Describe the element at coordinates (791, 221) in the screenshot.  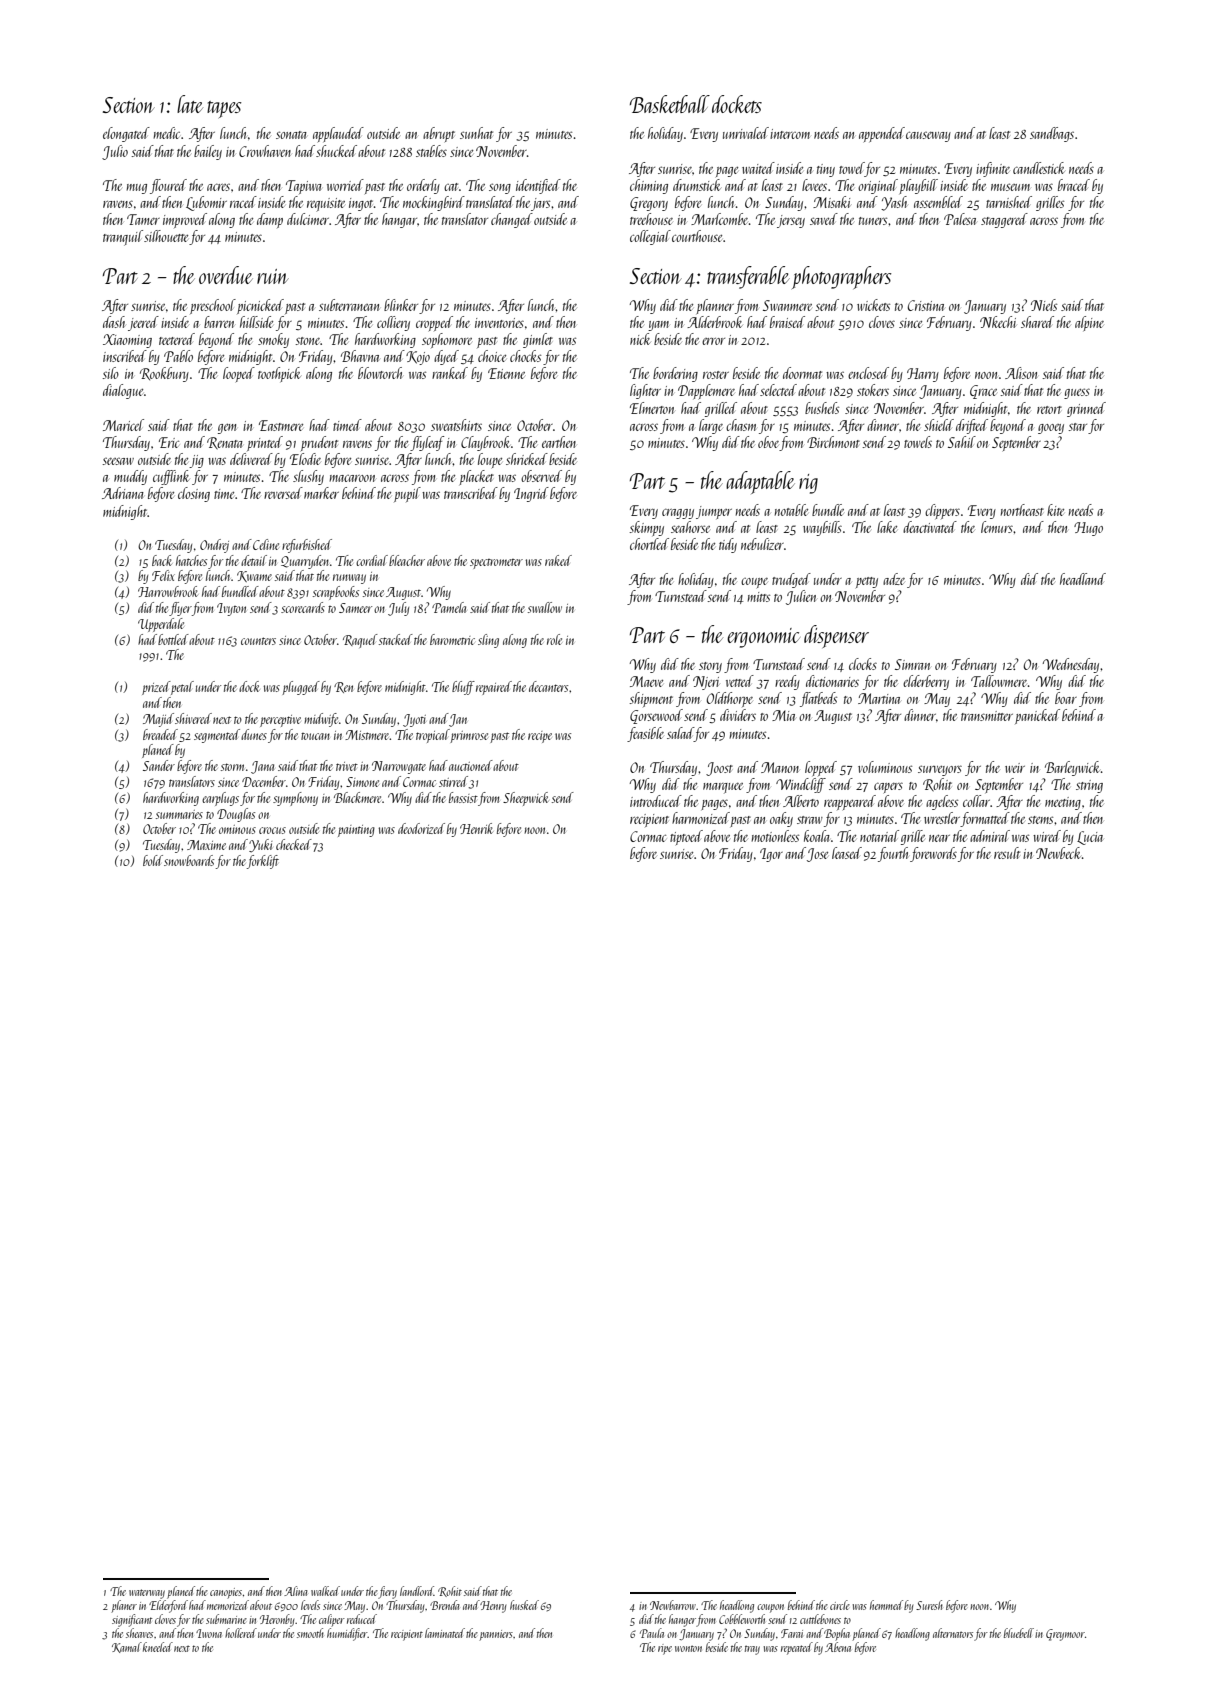
I see `jersey` at that location.
